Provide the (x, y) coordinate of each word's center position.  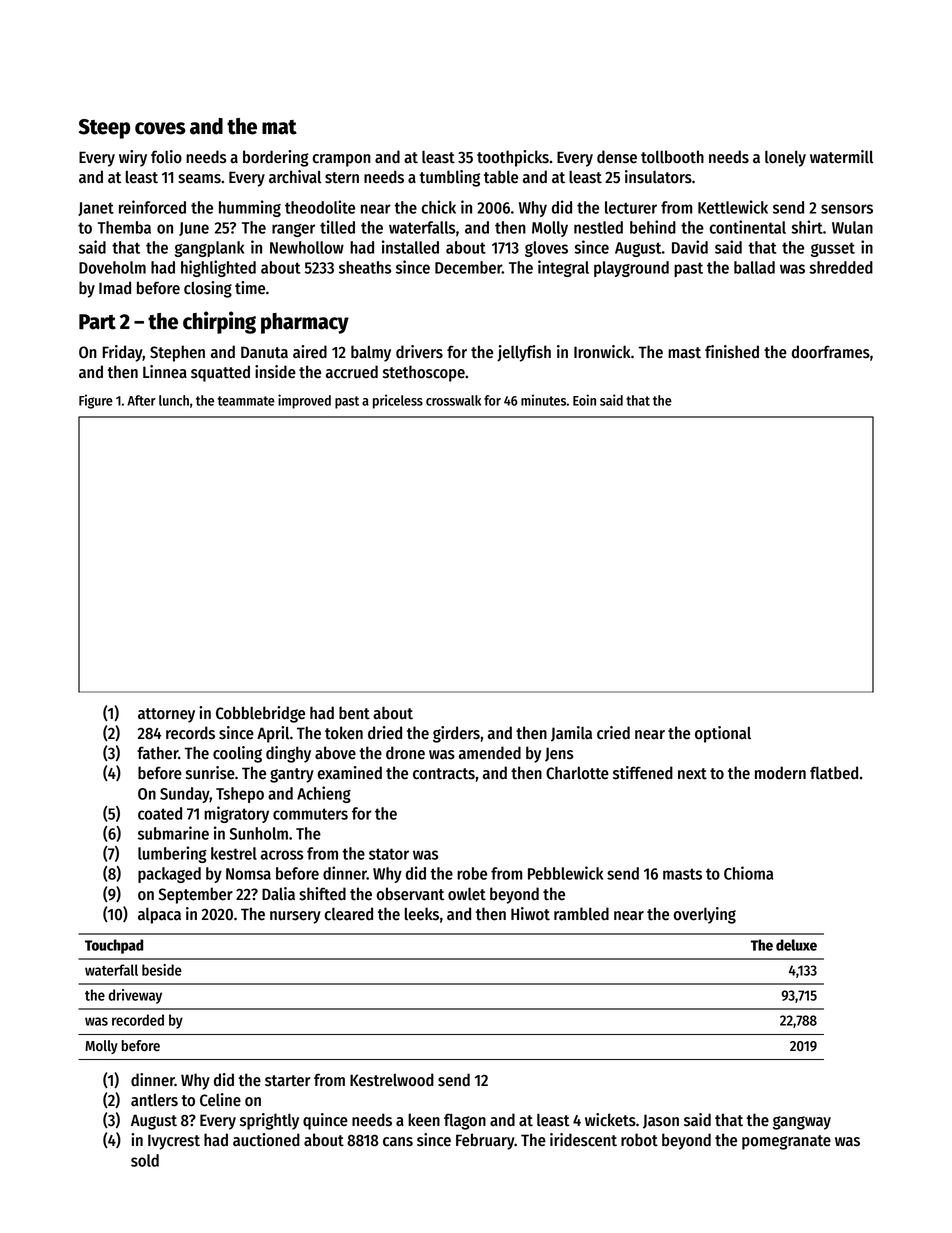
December (468, 267)
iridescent (583, 1140)
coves (160, 128)
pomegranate (786, 1142)
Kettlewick (733, 207)
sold (145, 1160)
